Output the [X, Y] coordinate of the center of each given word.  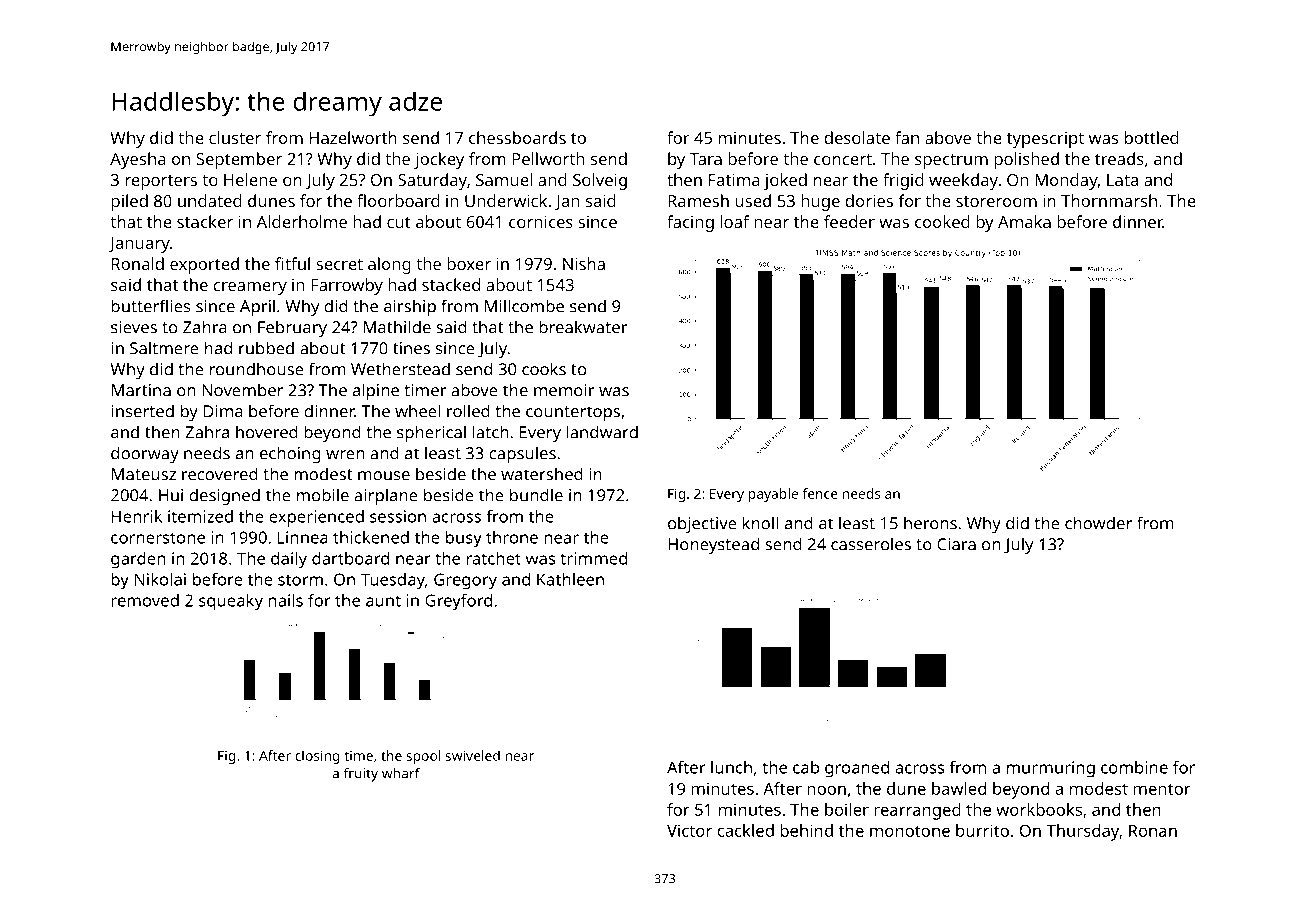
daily [289, 560]
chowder [1098, 523]
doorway [145, 454]
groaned [857, 769]
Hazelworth [353, 137]
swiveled [473, 755]
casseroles [871, 544]
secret [339, 264]
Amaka [1024, 221]
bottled [1152, 137]
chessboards [517, 137]
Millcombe [524, 306]
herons [930, 523]
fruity [361, 774]
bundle [536, 495]
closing [317, 757]
